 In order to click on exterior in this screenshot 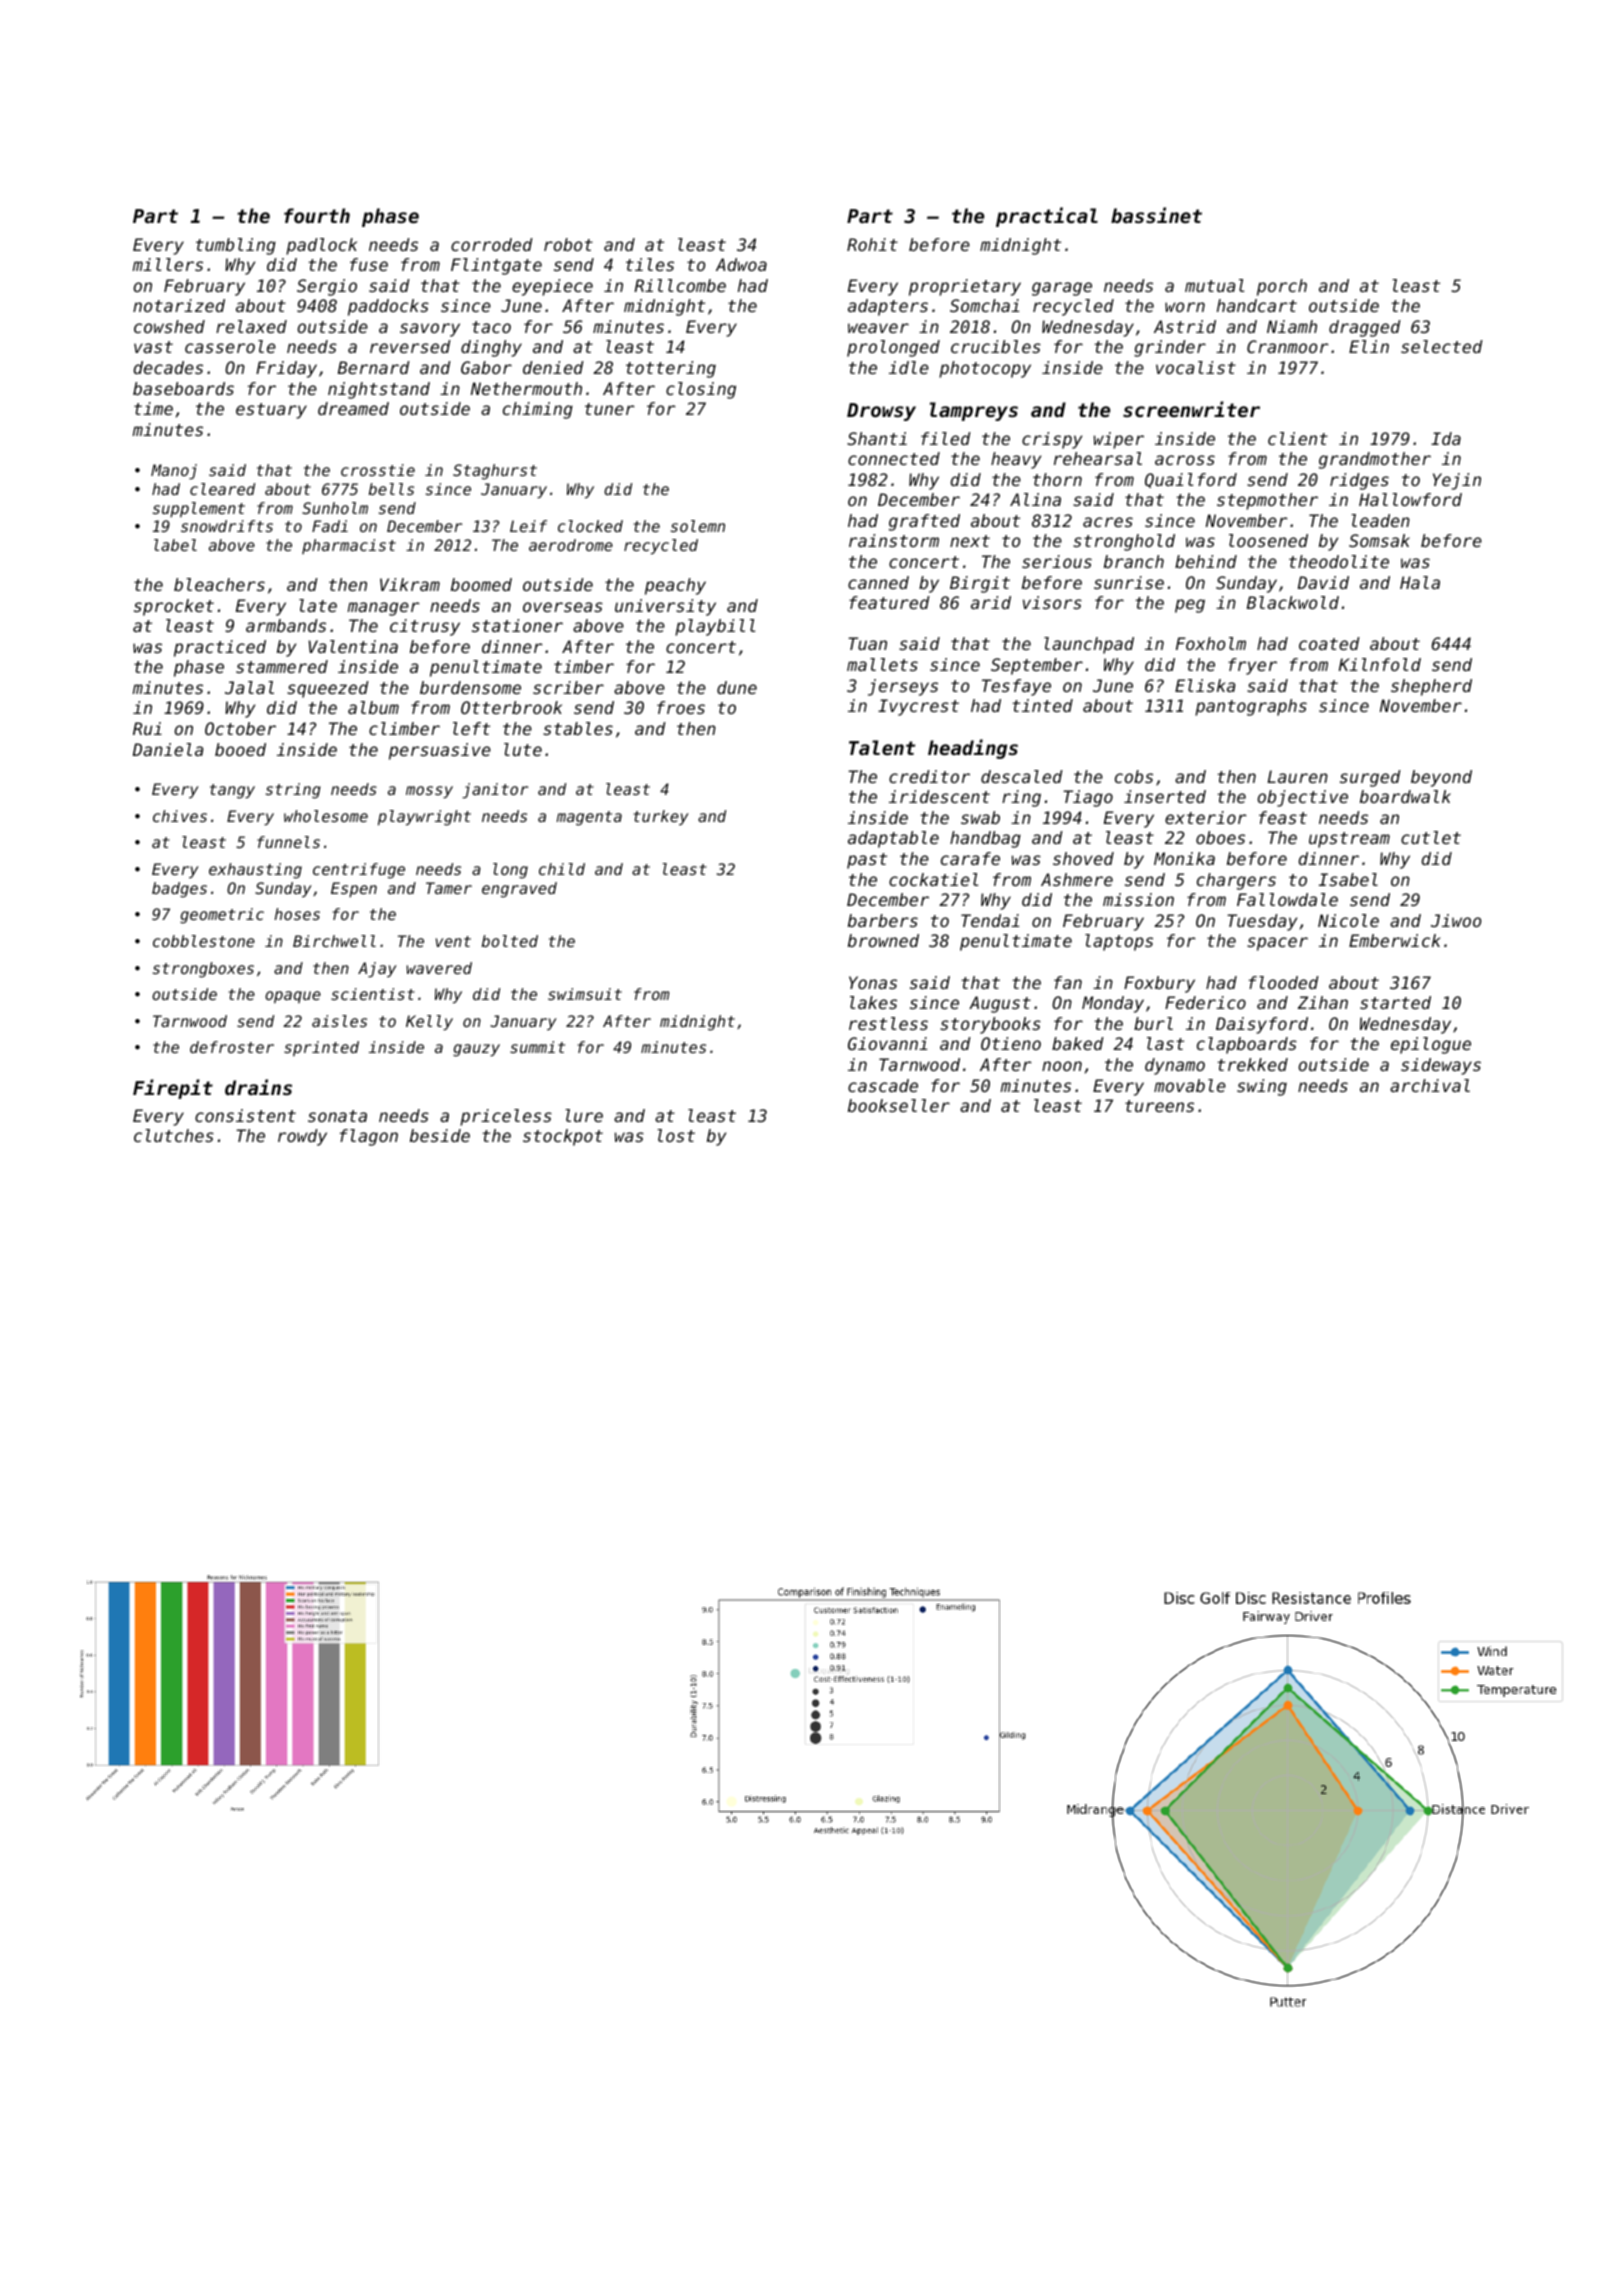, I will do `click(1206, 817)`.
